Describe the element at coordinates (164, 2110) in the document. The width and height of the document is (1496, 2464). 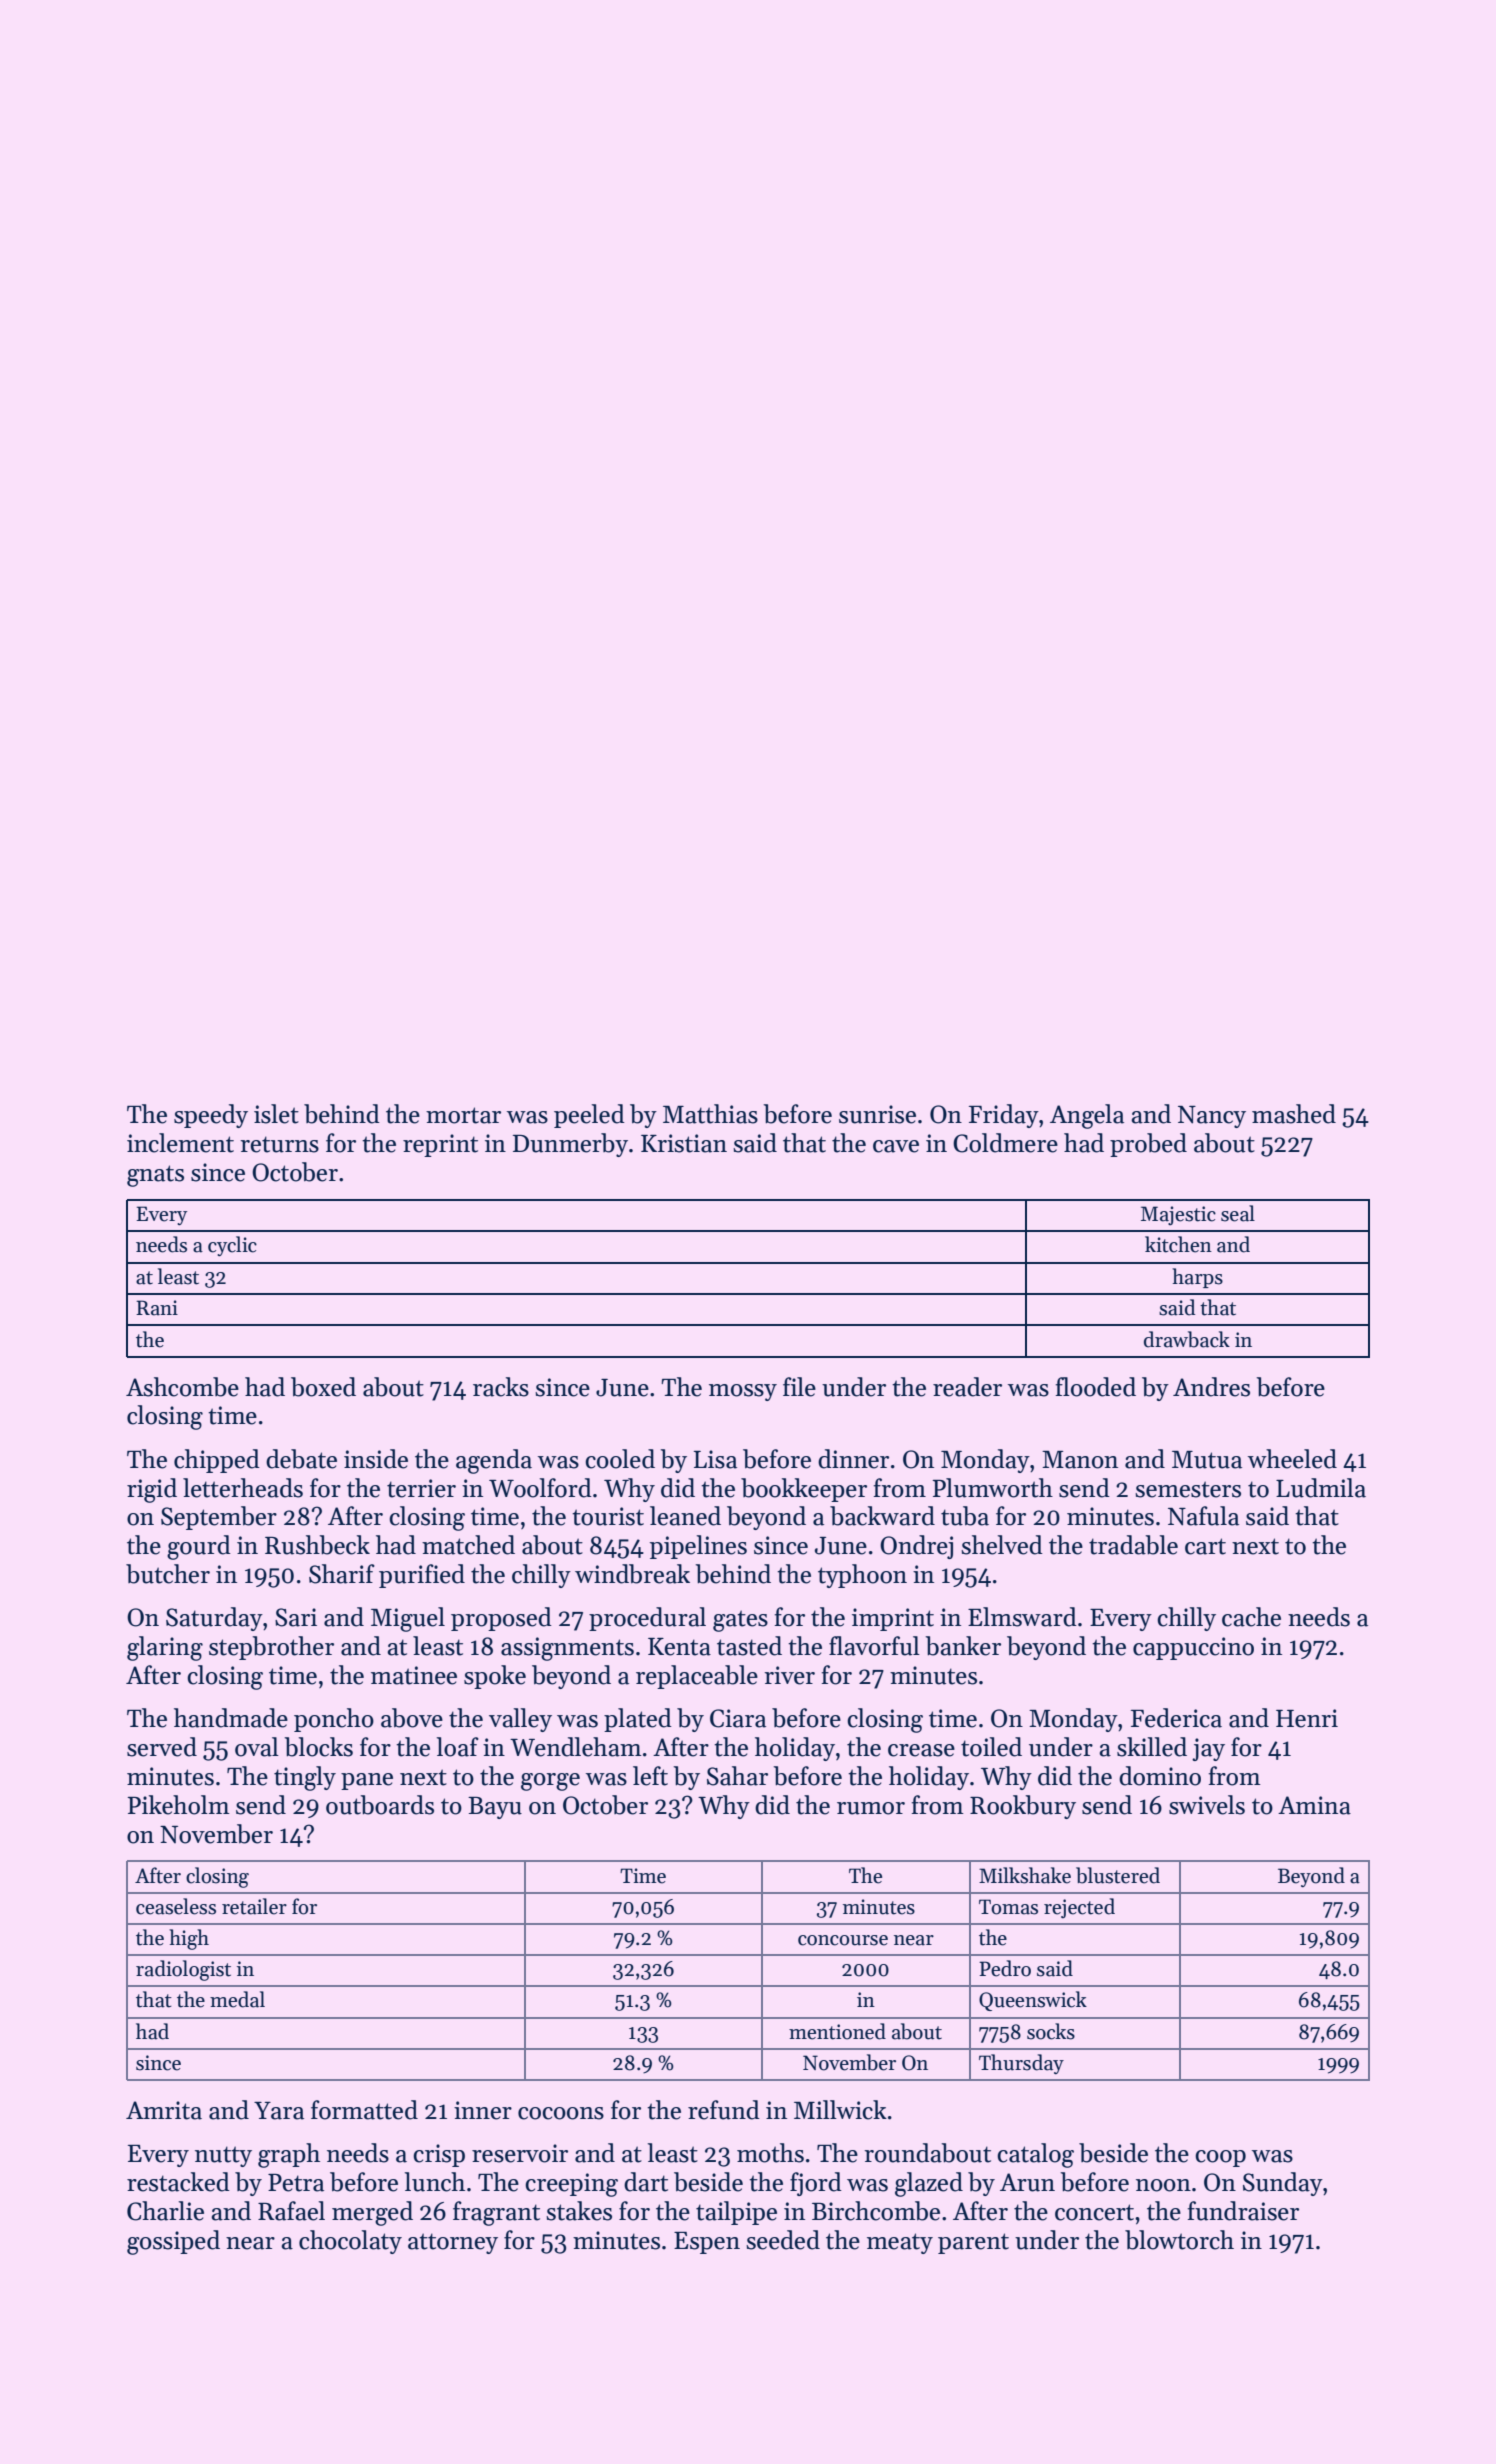
I see `Amrita` at that location.
